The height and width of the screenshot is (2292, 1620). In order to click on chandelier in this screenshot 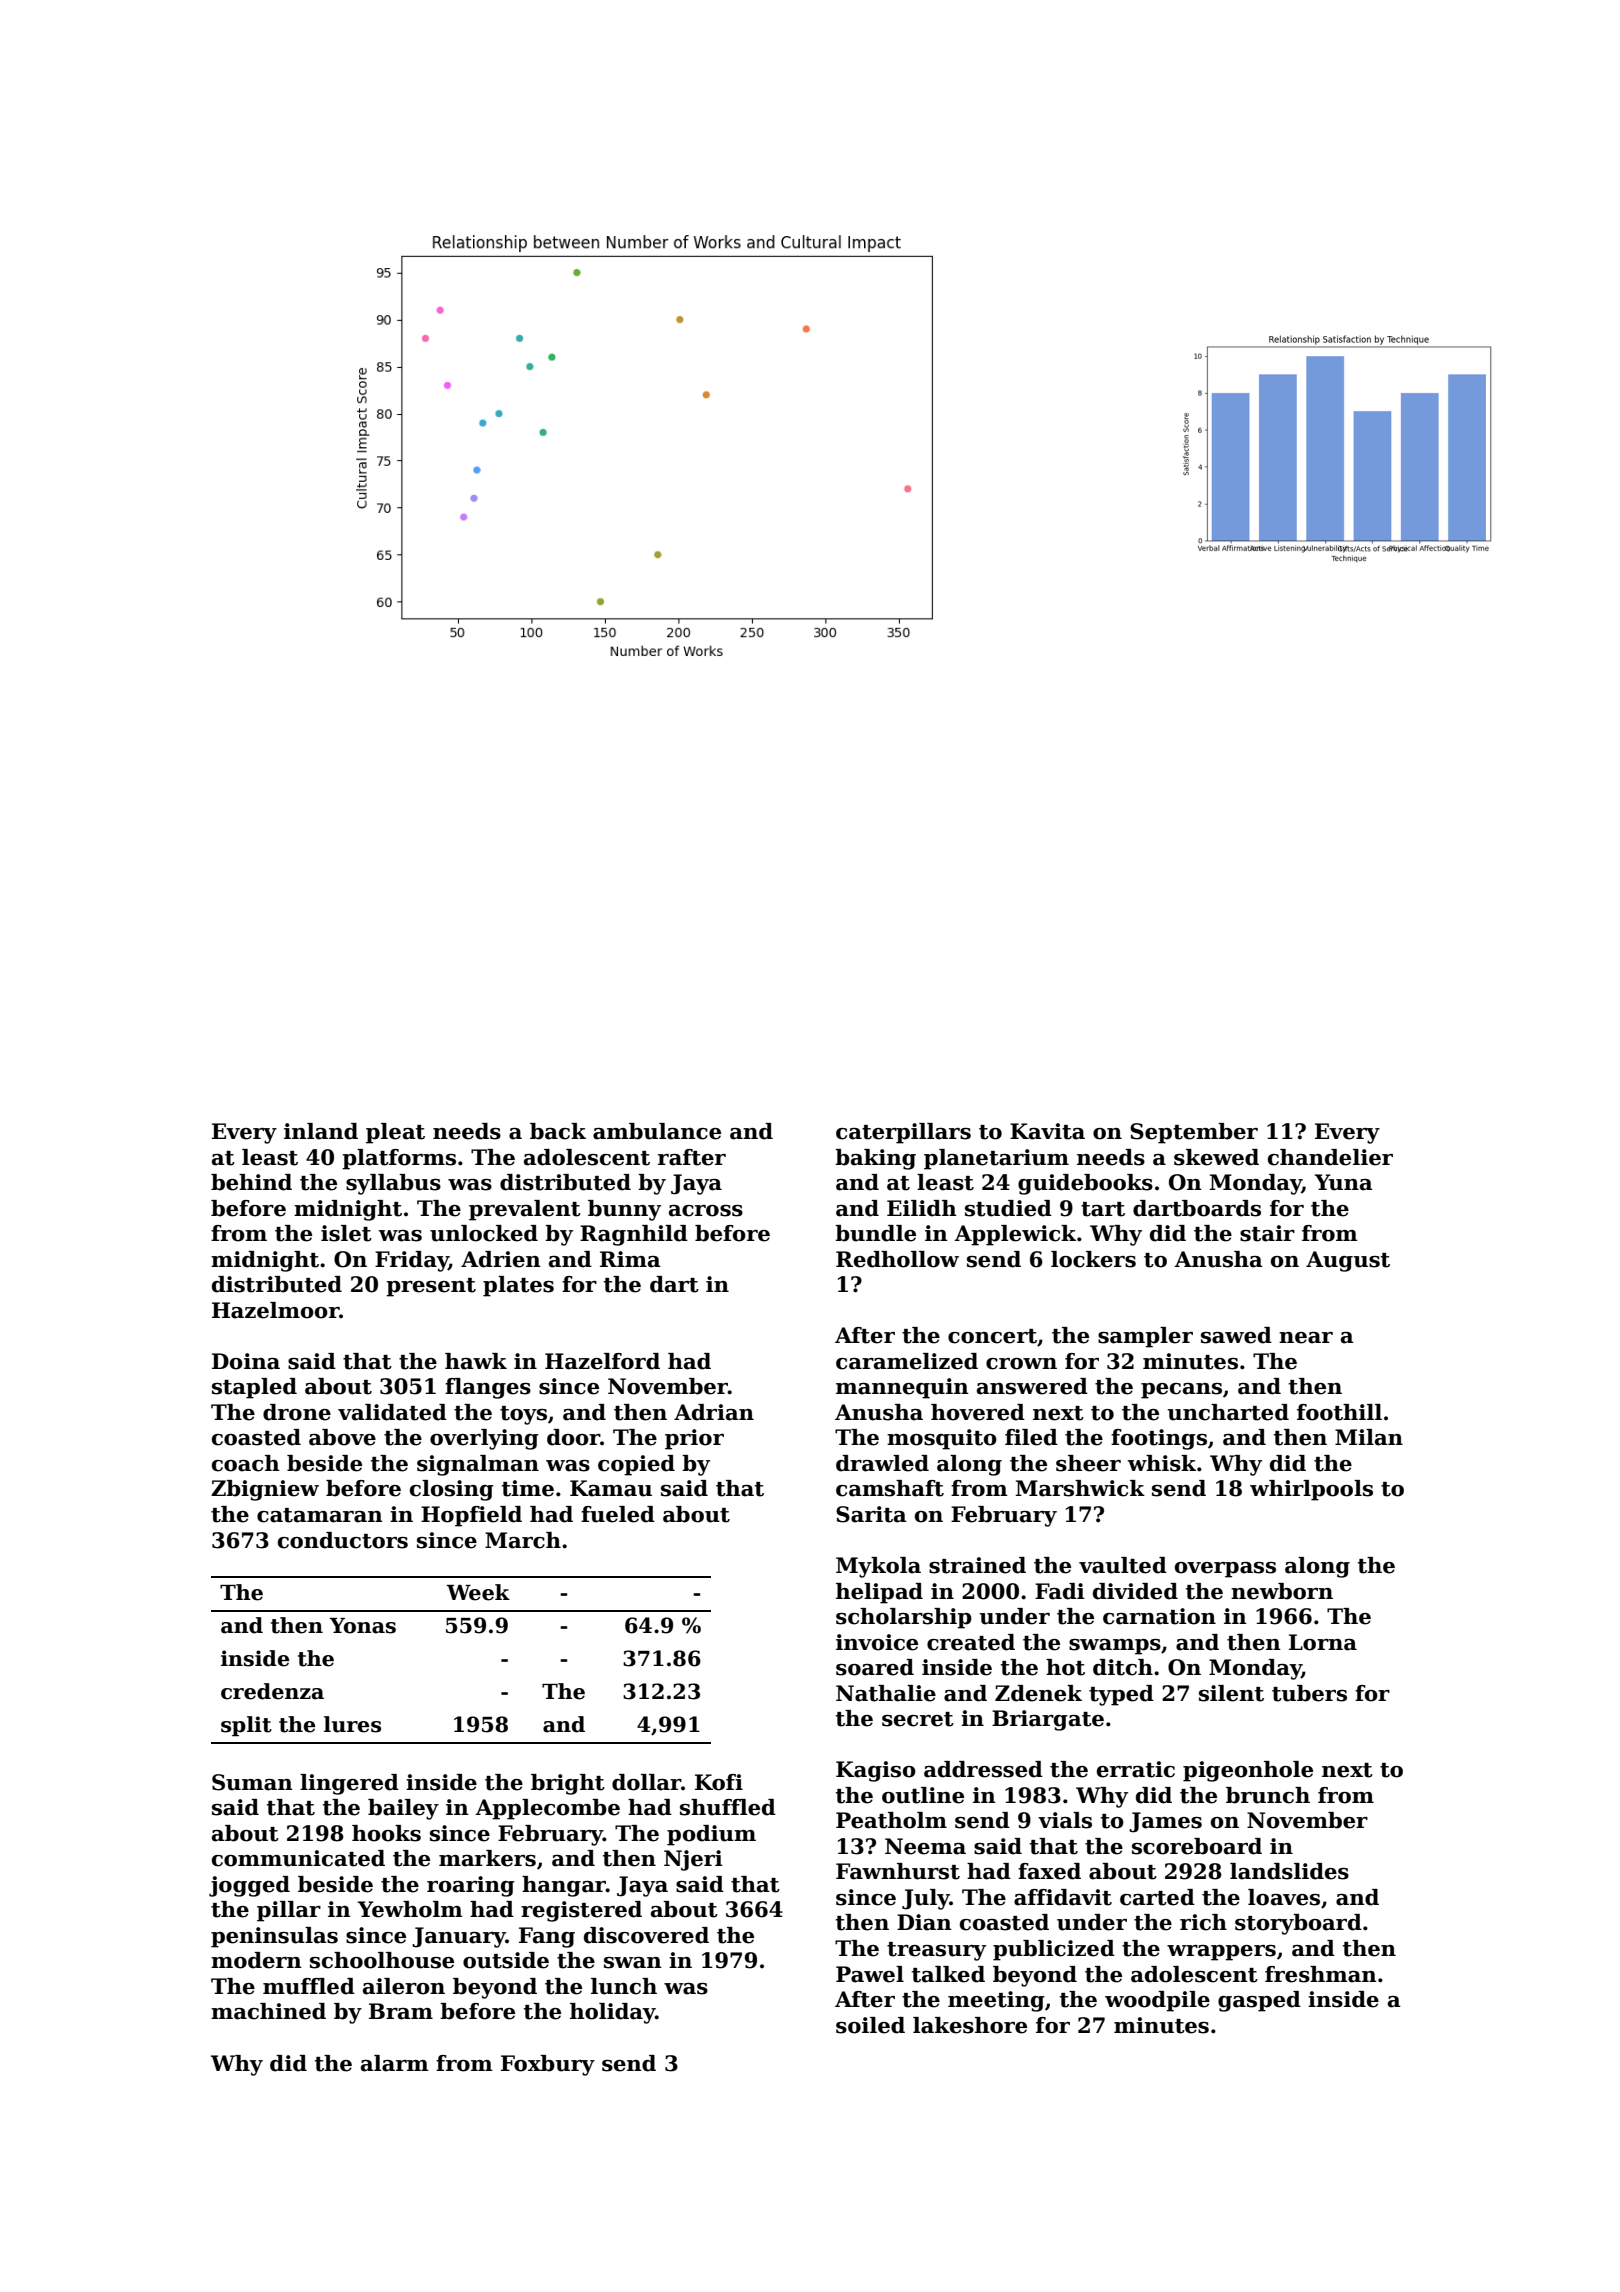, I will do `click(1330, 1157)`.
